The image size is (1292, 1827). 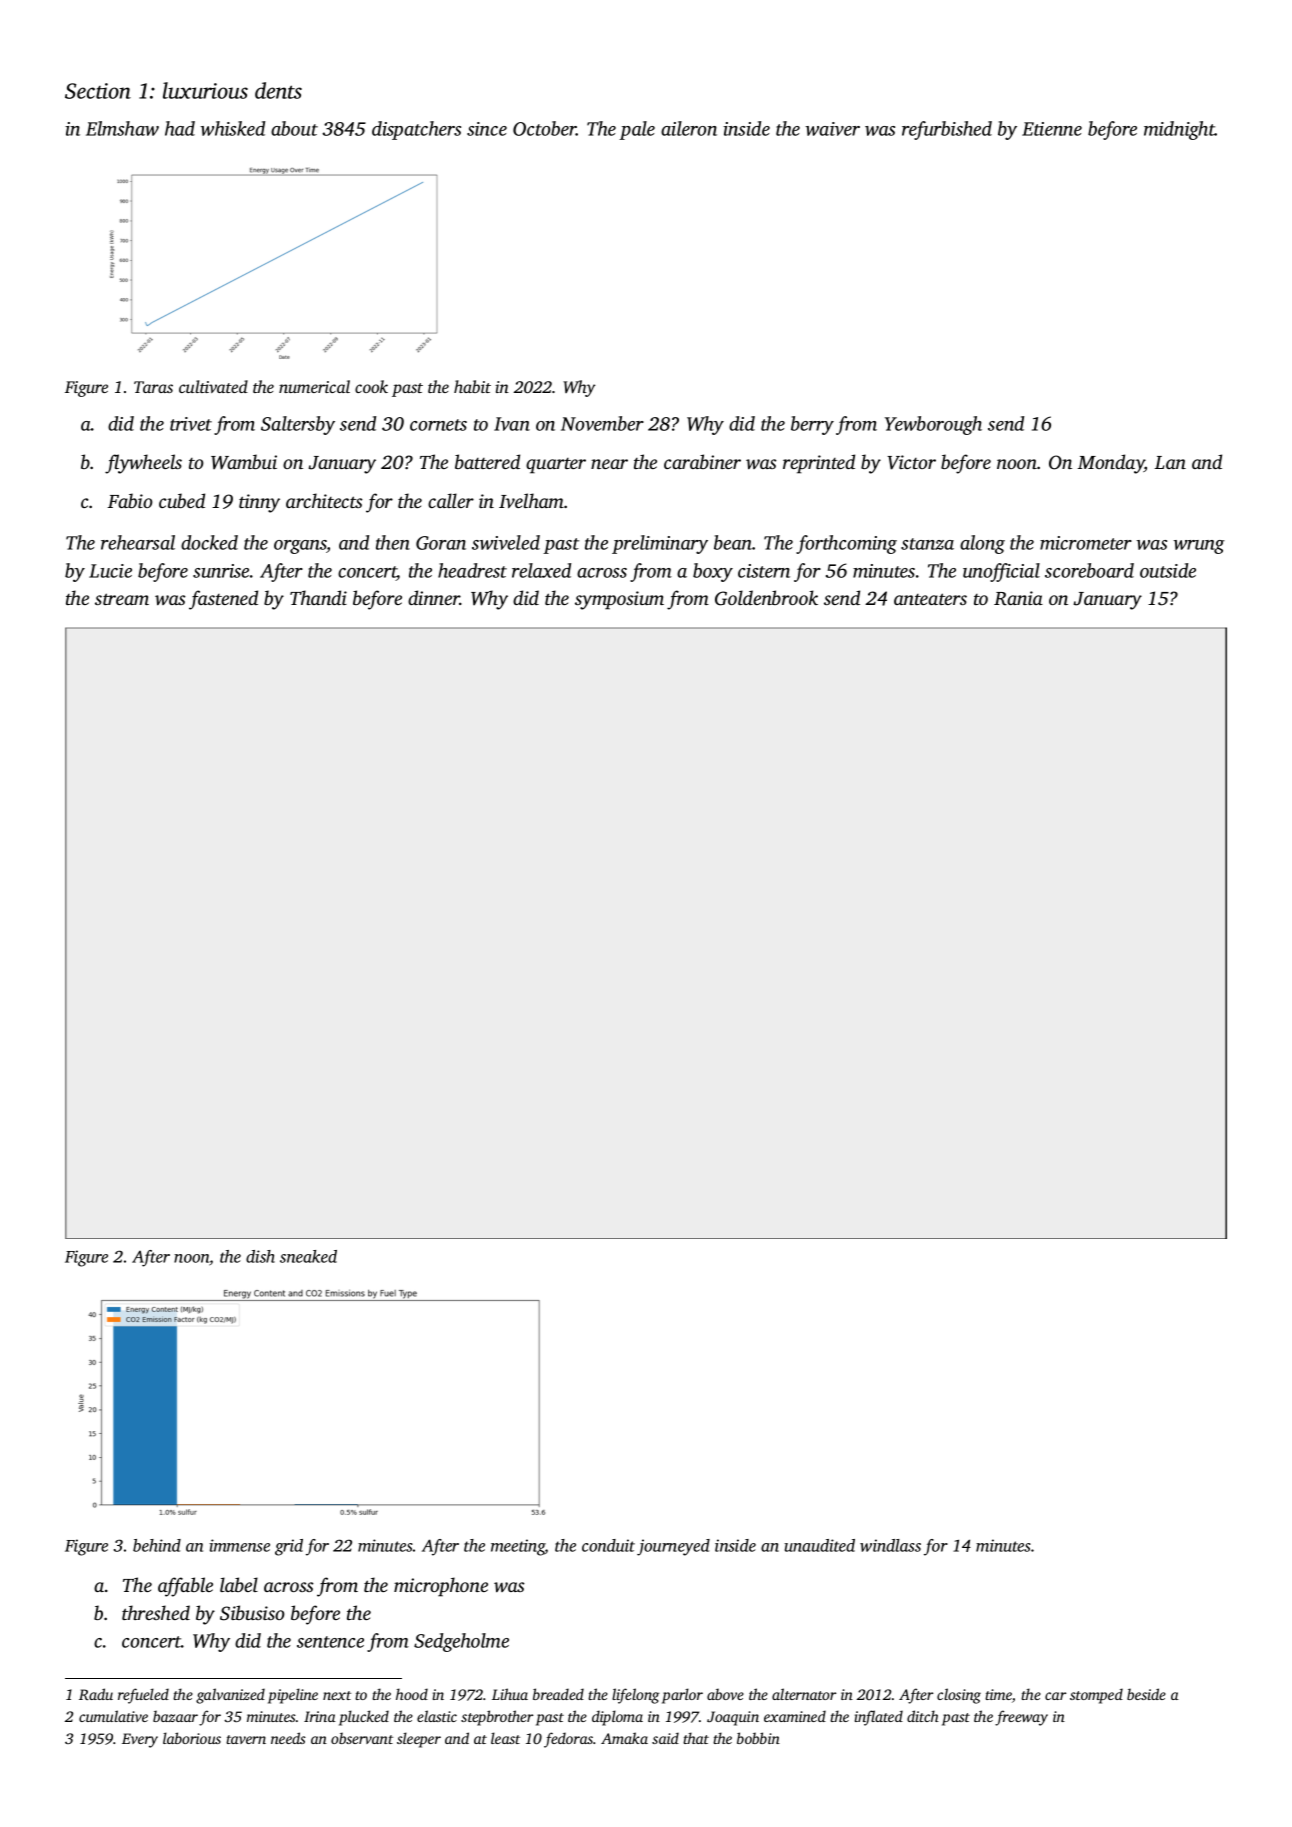 I want to click on Yewborough, so click(x=933, y=425).
